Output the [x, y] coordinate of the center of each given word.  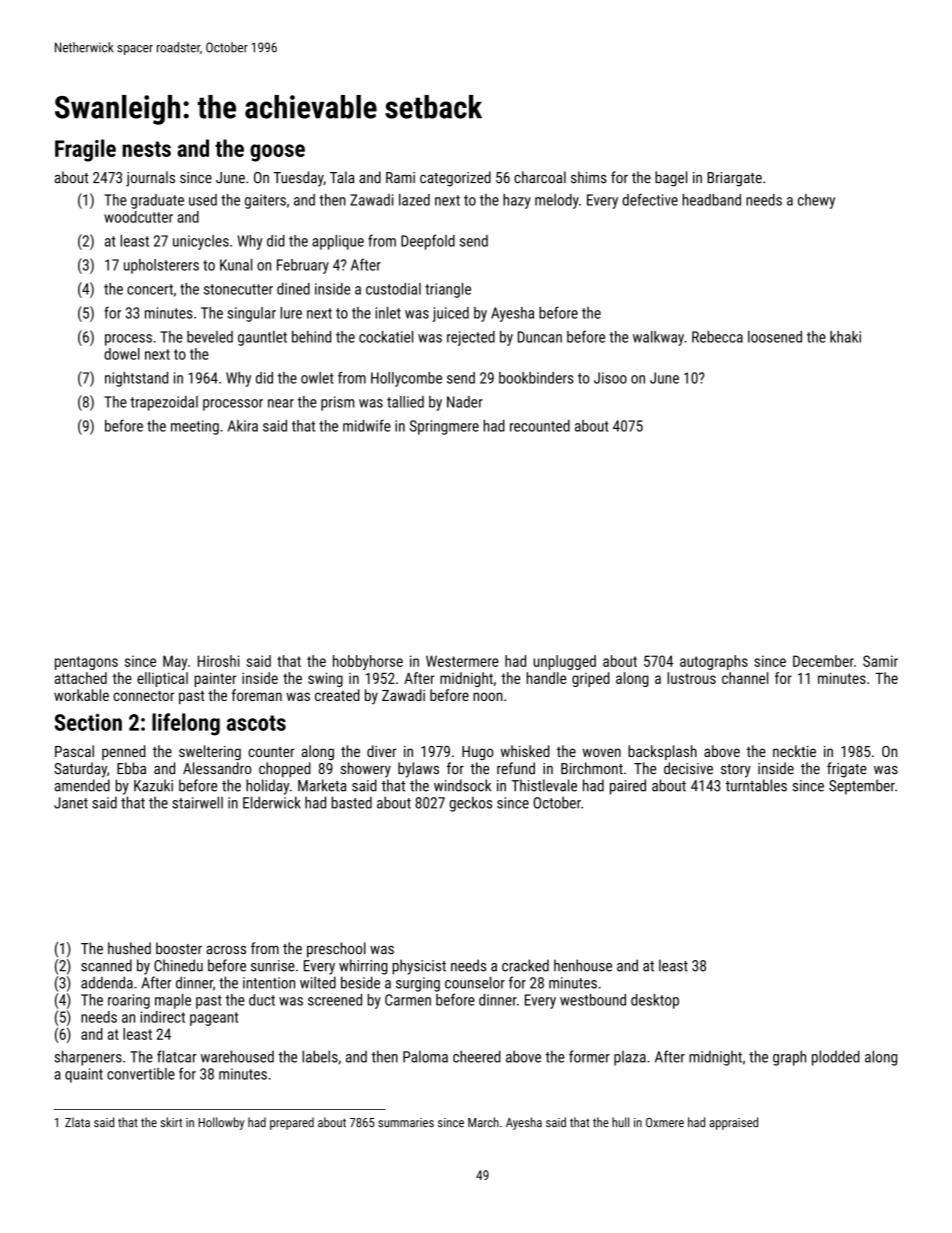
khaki [845, 337]
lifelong [186, 724]
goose [277, 153]
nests [146, 149]
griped [591, 679]
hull [620, 1122]
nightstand [136, 379]
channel [745, 678]
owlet [317, 378]
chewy [816, 201]
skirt [171, 1122]
